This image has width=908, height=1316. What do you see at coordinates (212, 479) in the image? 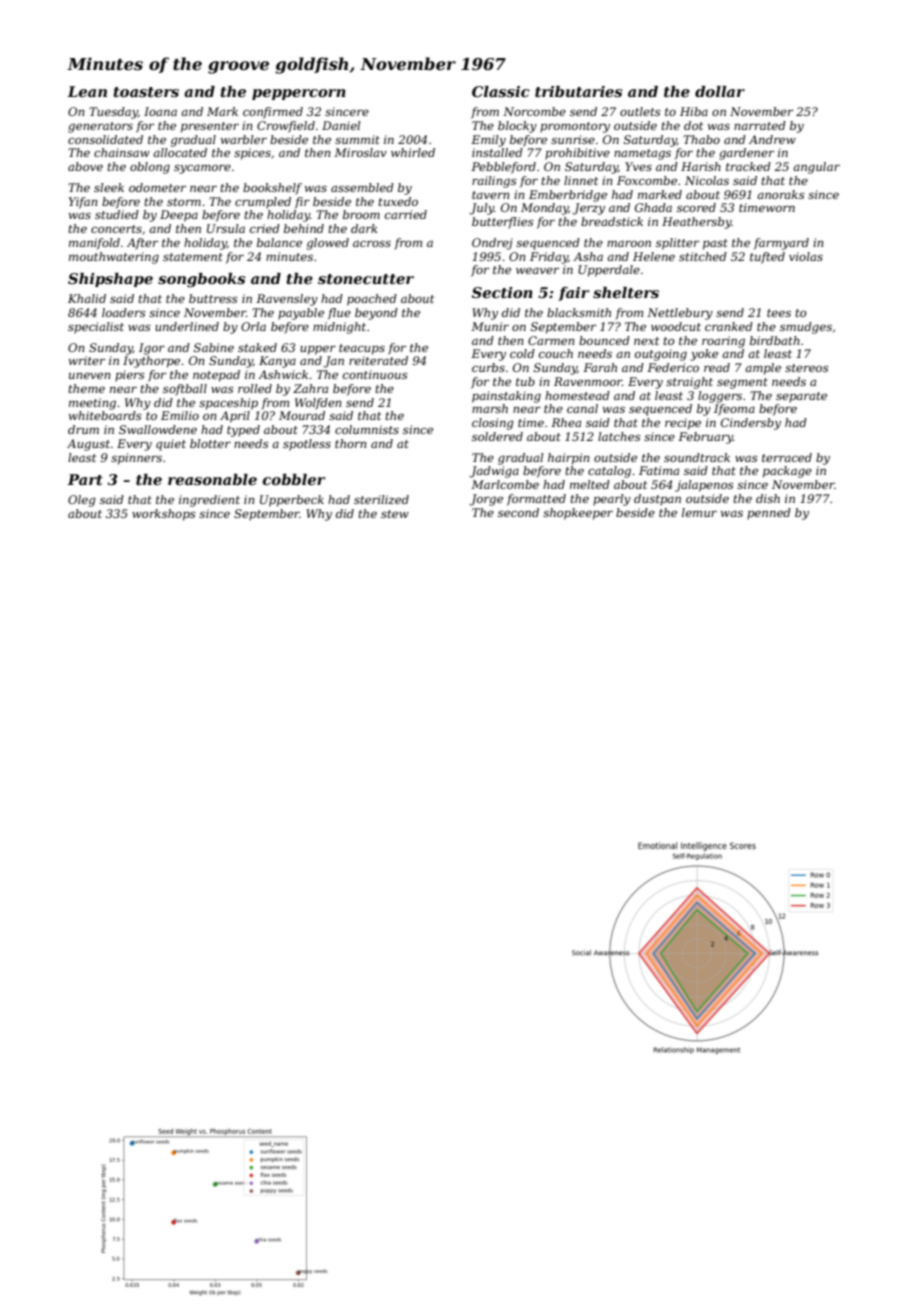
I see `reasonable` at bounding box center [212, 479].
